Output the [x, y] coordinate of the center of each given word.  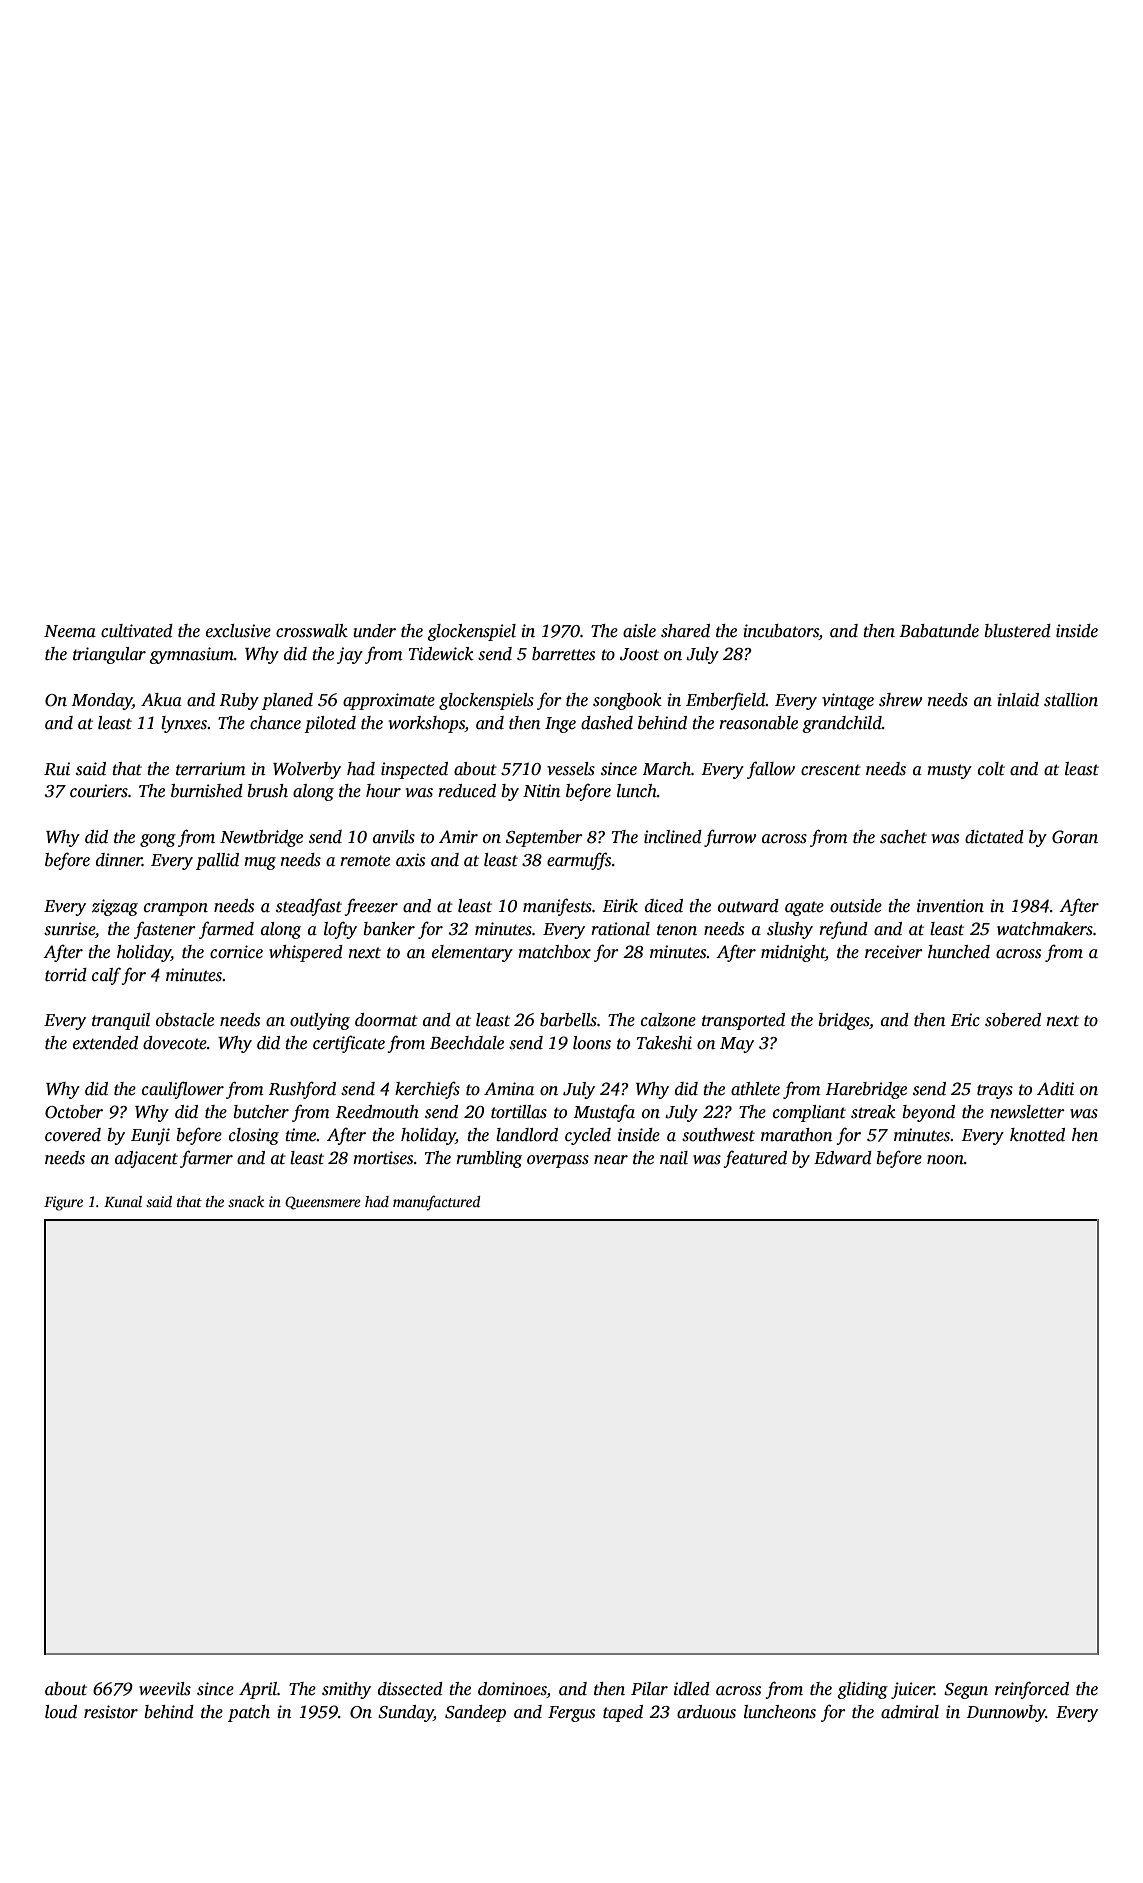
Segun [966, 1691]
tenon [677, 930]
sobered [1013, 1020]
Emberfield [726, 701]
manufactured [437, 1203]
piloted [330, 724]
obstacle [185, 1020]
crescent [831, 770]
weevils [165, 1689]
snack [246, 1201]
